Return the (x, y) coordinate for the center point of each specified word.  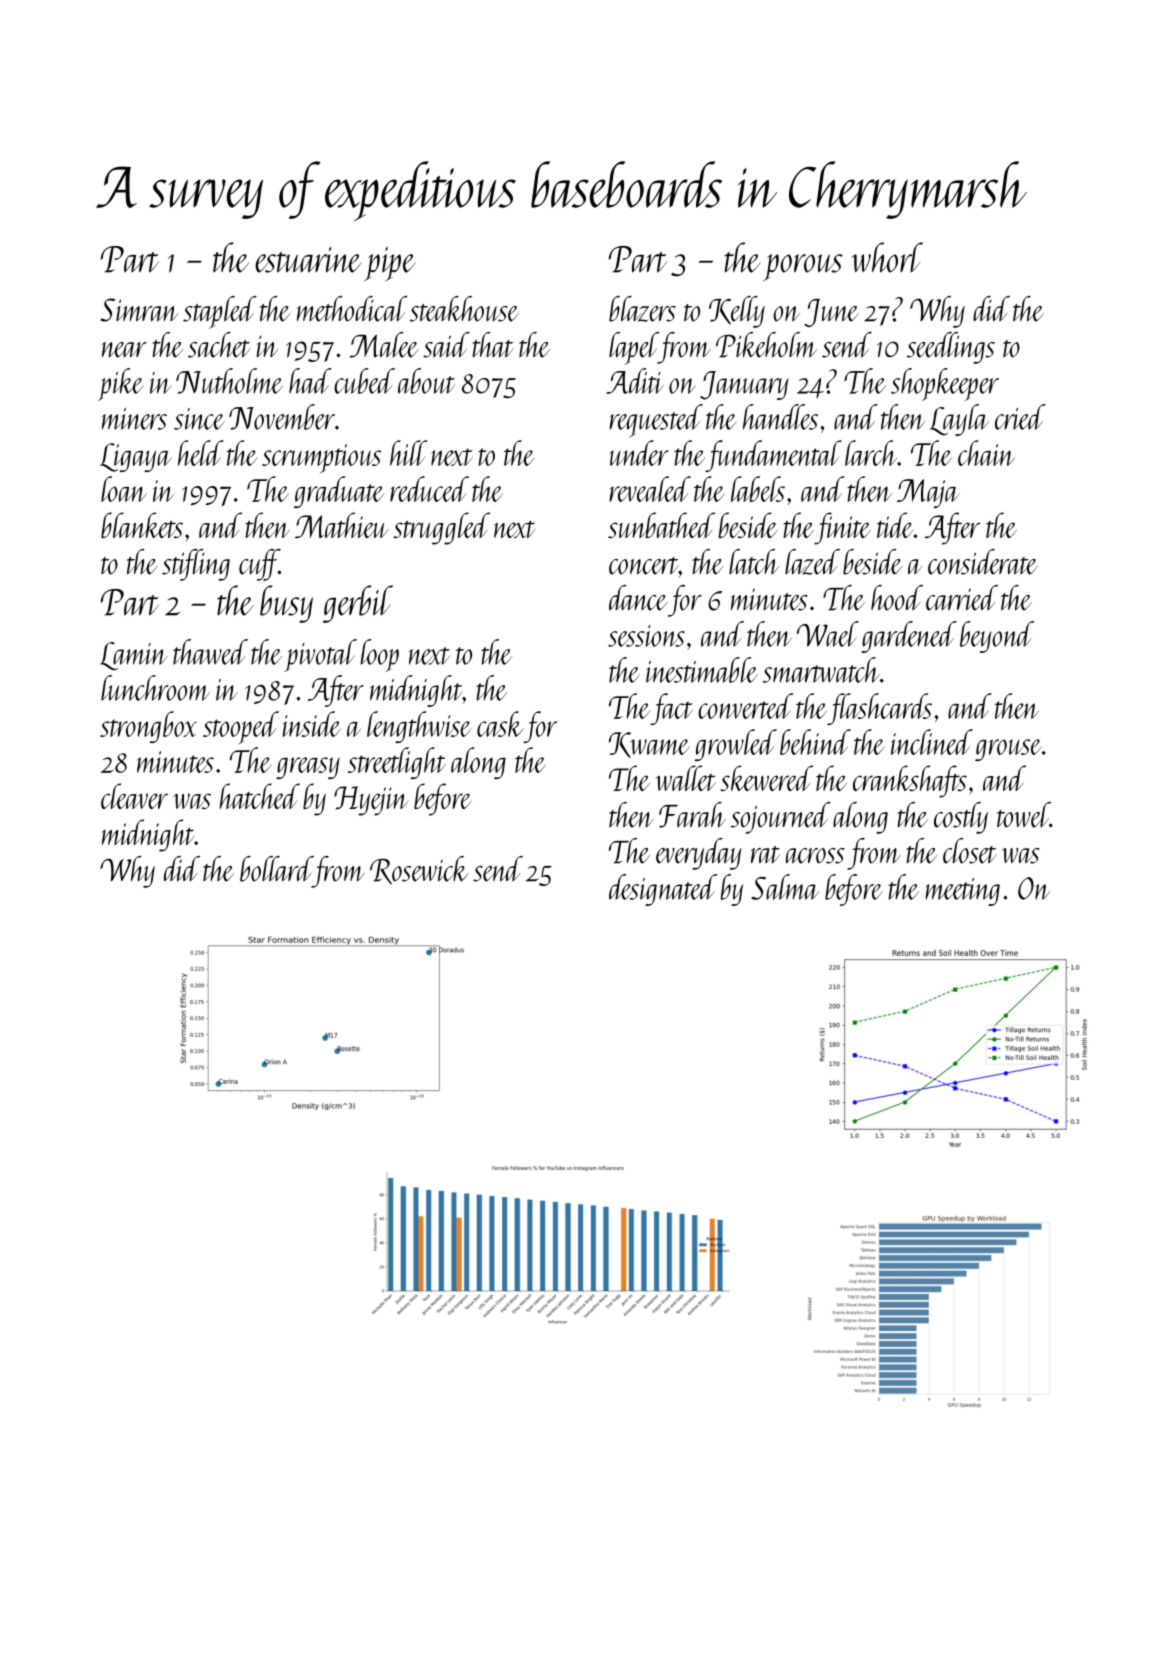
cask (500, 724)
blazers (642, 309)
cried (1020, 417)
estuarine (308, 260)
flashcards (879, 709)
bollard (276, 869)
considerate (983, 562)
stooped (241, 728)
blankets (142, 525)
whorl (887, 257)
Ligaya (136, 457)
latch (754, 562)
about (426, 381)
